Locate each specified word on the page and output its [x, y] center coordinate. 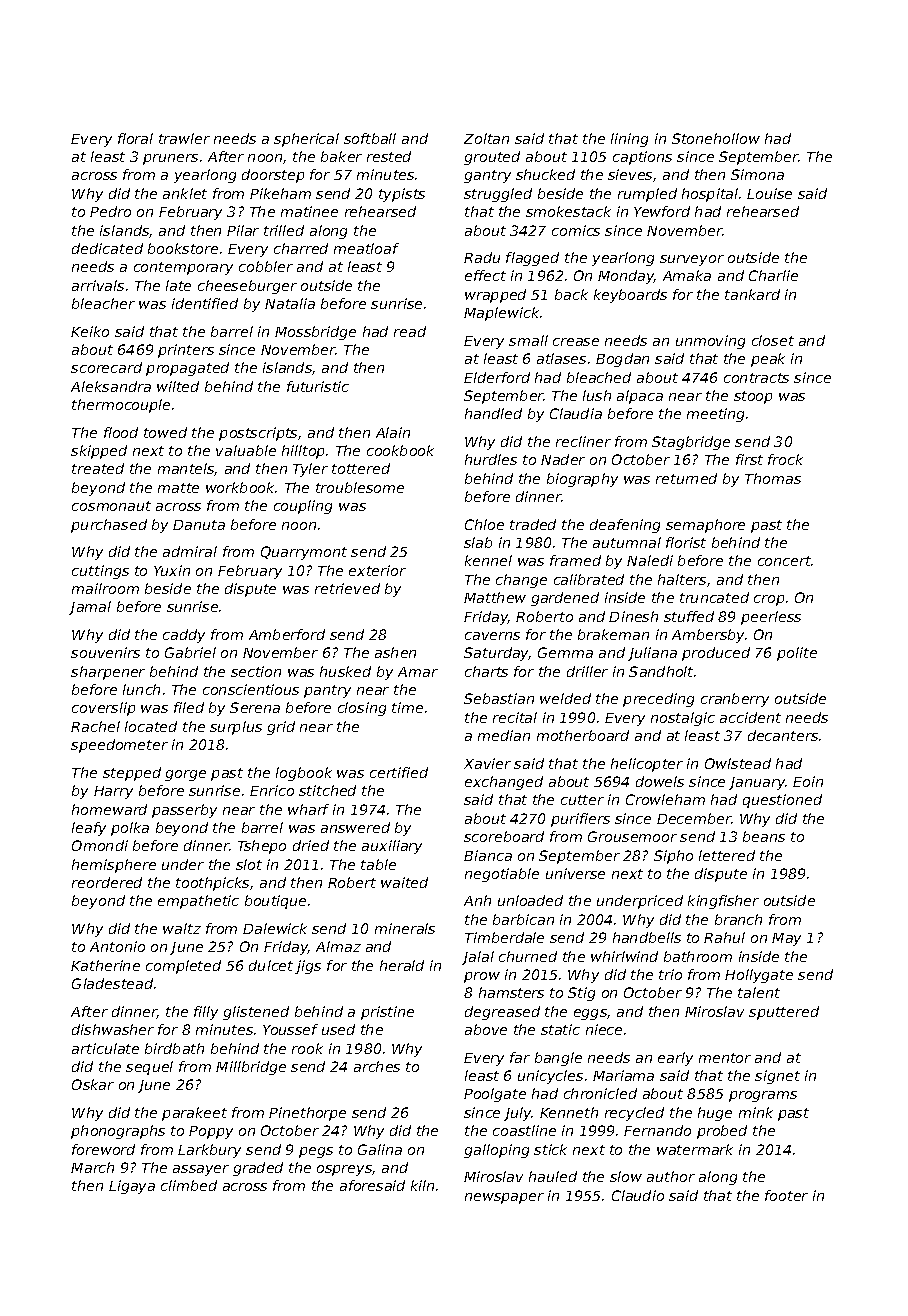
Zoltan [486, 138]
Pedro [110, 211]
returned [686, 478]
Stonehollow [716, 138]
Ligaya [132, 1187]
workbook [241, 487]
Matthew [495, 597]
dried [311, 845]
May [786, 939]
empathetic [198, 902]
